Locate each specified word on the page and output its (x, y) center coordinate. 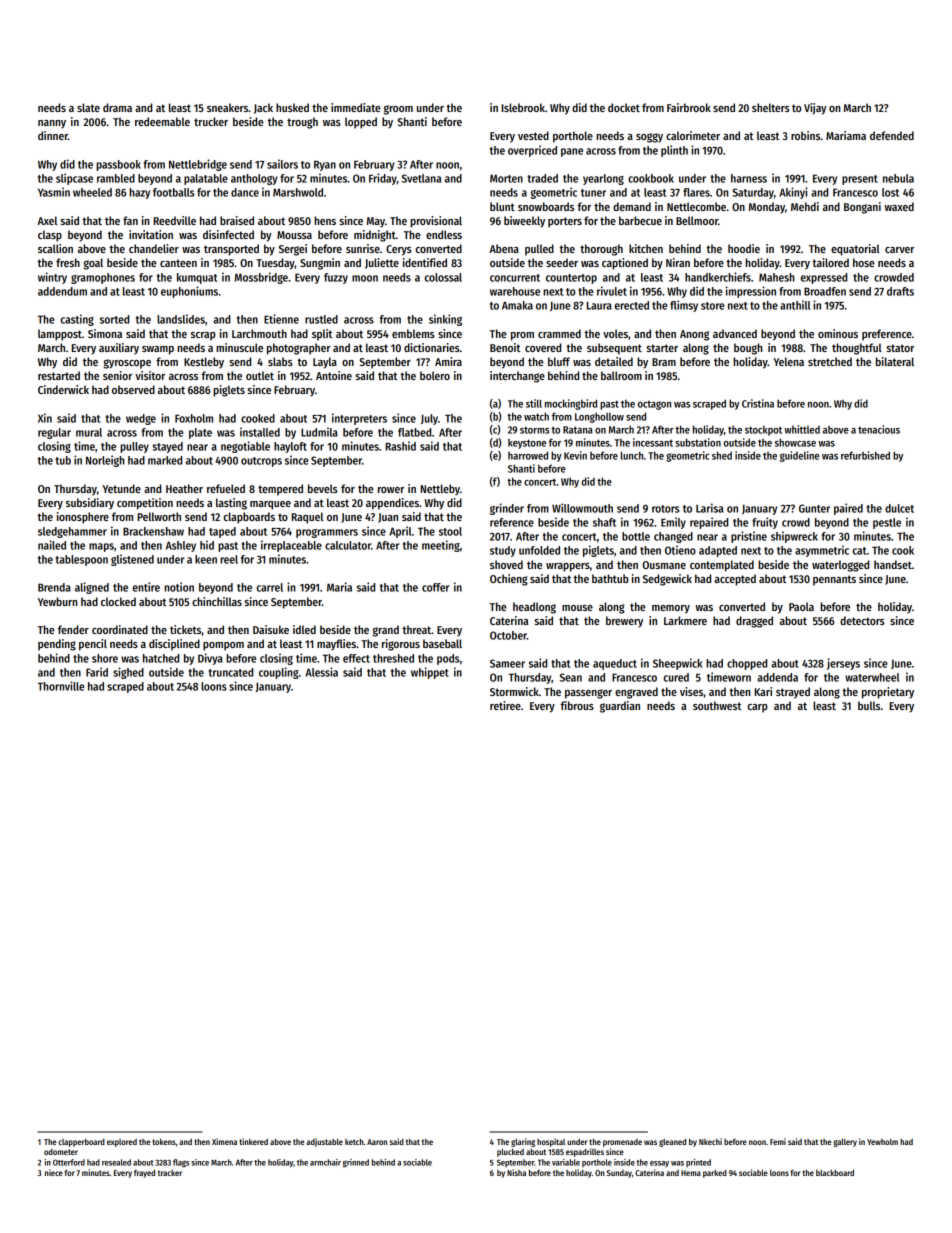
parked (715, 1174)
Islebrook (523, 107)
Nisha (516, 1172)
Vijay (815, 109)
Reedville (175, 220)
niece (54, 1172)
